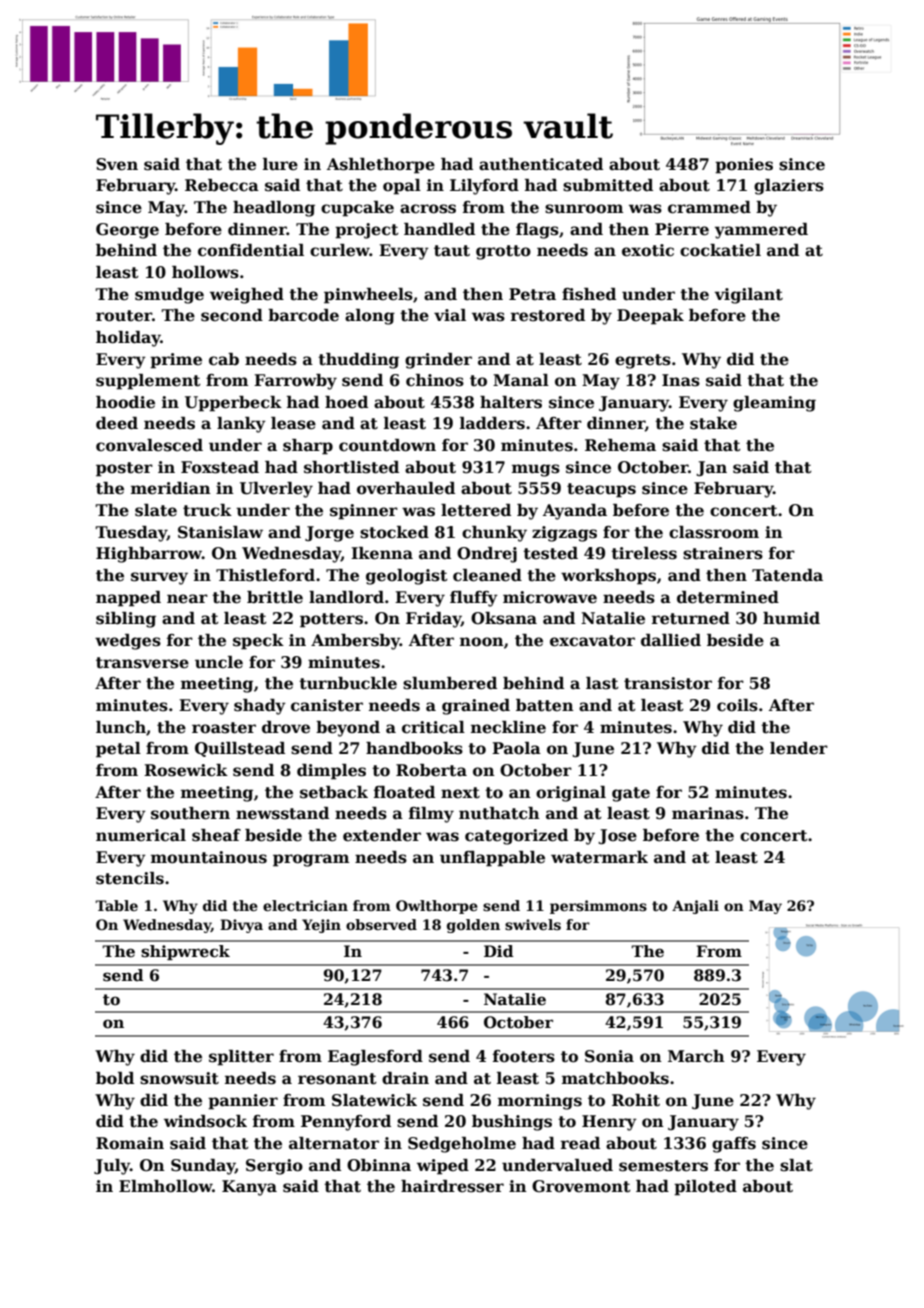 The width and height of the screenshot is (924, 1308). Describe the element at coordinates (334, 1143) in the screenshot. I see `alternator` at that location.
